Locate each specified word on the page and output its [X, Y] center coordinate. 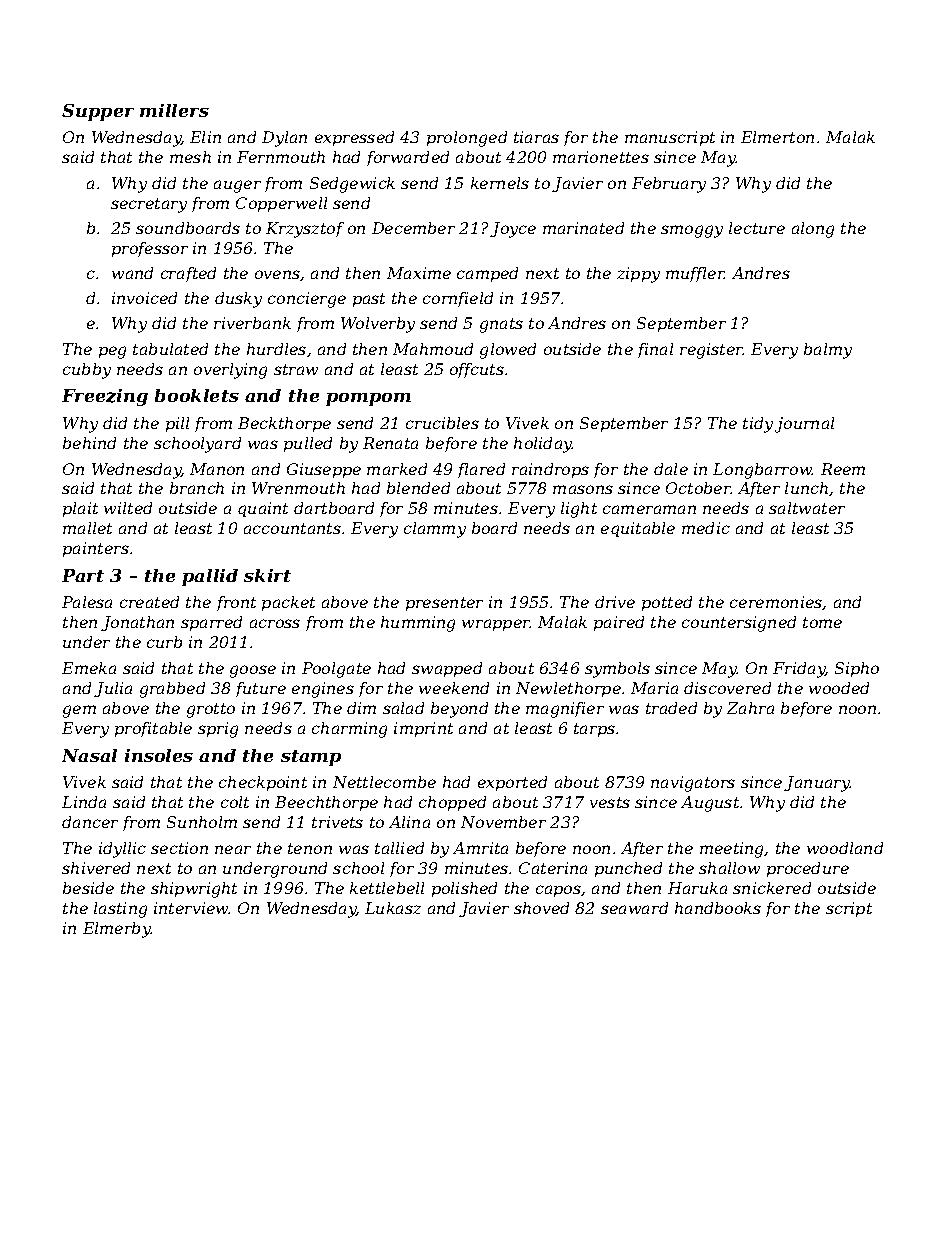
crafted [188, 274]
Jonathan [137, 623]
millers [174, 110]
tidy [758, 425]
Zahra [750, 708]
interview [191, 908]
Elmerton [777, 137]
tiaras [536, 137]
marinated [583, 228]
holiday [543, 445]
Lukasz [393, 908]
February [669, 185]
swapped [447, 669]
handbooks [718, 908]
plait [80, 509]
